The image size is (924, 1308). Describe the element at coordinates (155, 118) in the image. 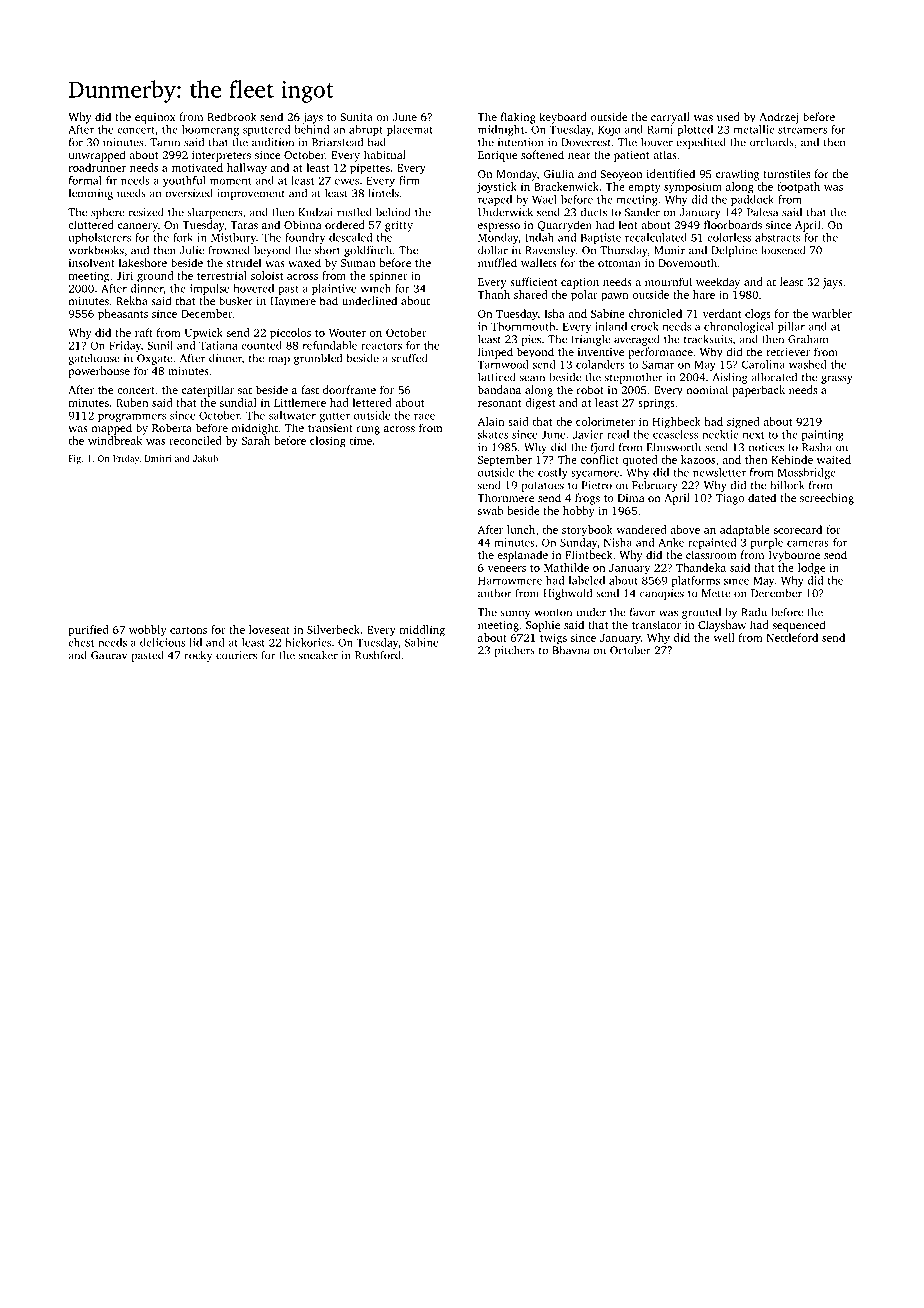

I see `equinox` at that location.
